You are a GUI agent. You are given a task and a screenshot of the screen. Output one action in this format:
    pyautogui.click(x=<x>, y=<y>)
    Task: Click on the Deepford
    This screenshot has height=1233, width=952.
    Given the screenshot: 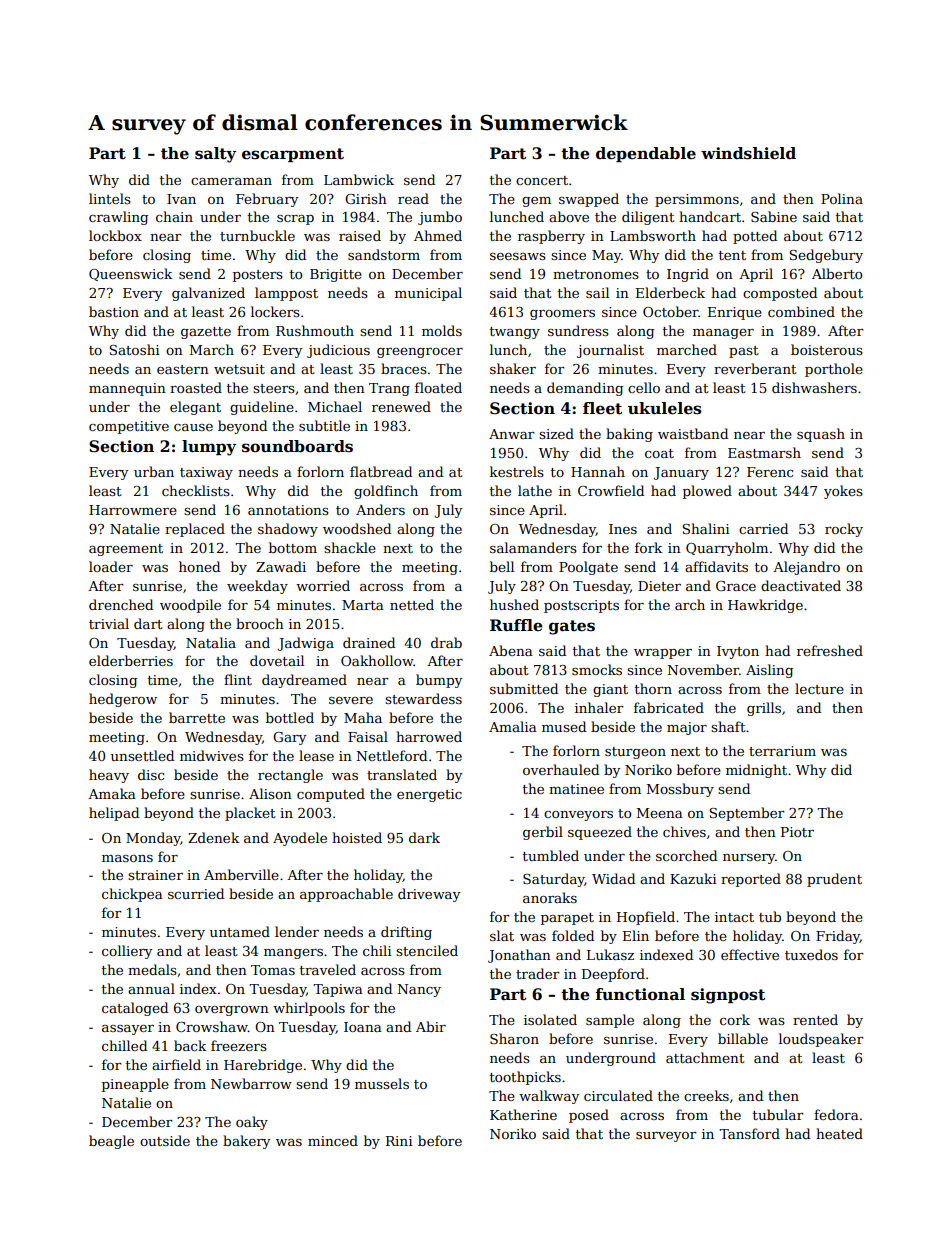 What is the action you would take?
    pyautogui.click(x=613, y=975)
